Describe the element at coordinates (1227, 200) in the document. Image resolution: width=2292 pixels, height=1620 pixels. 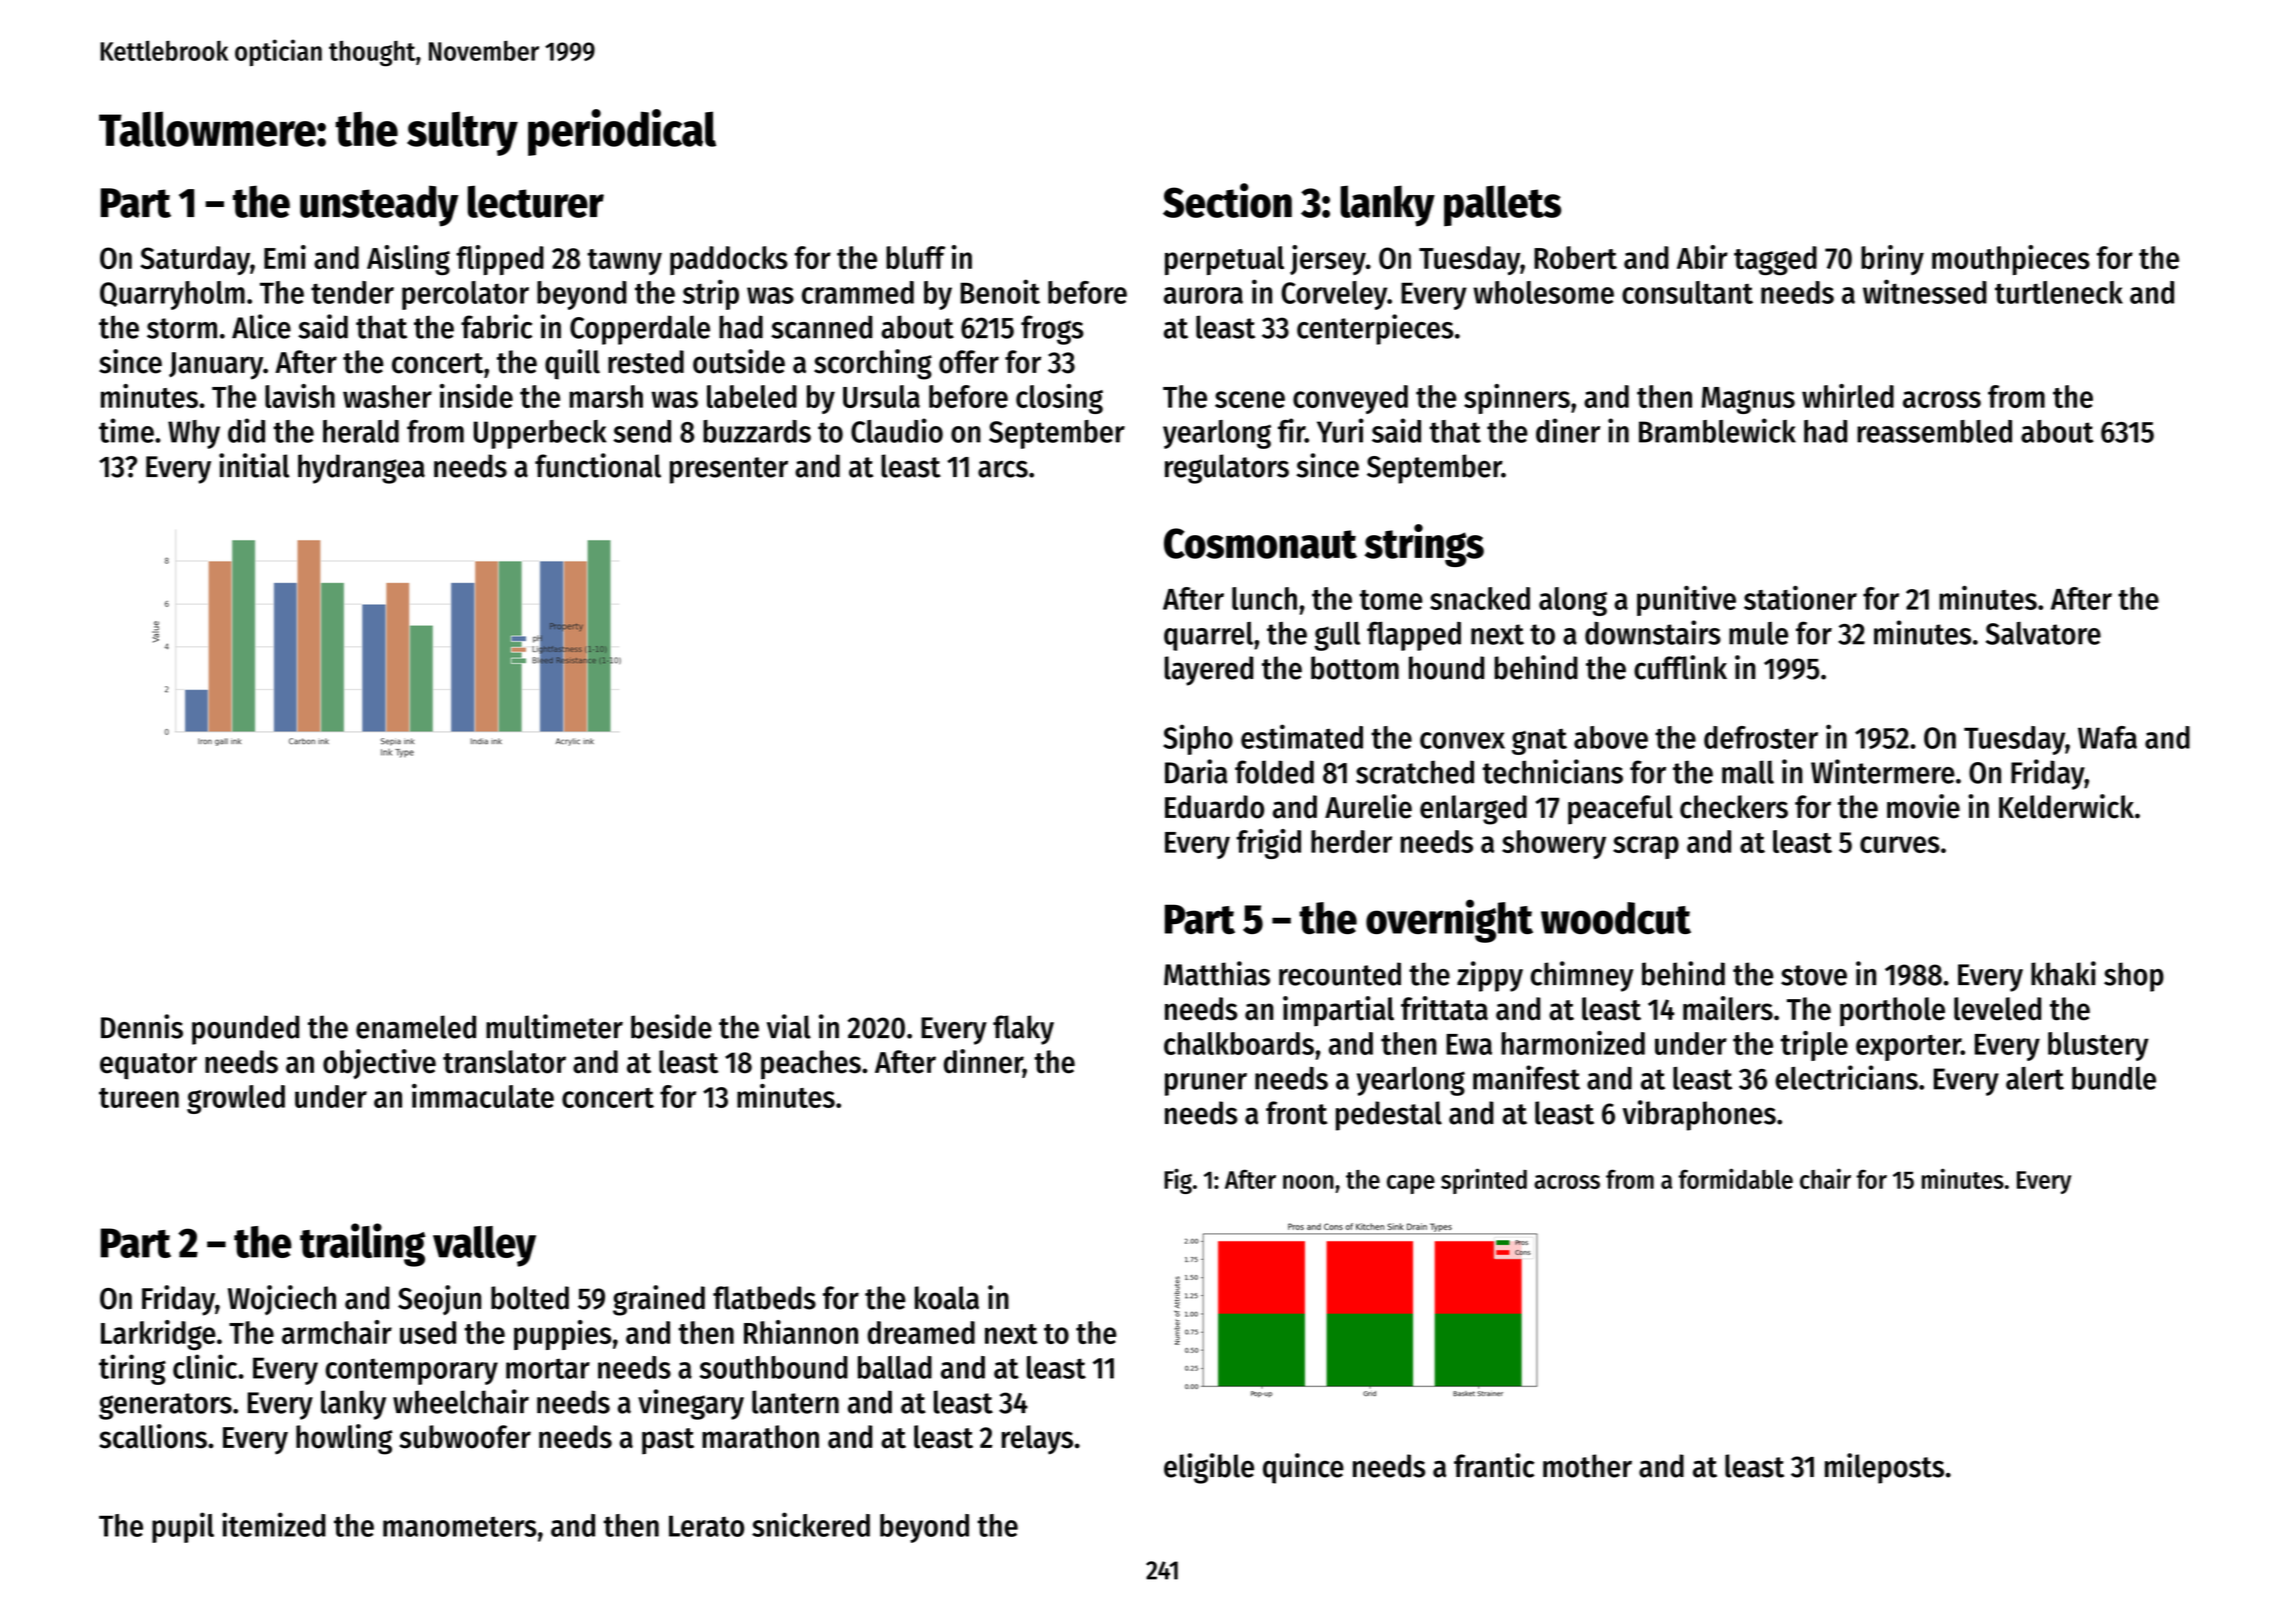
I see `Section` at that location.
